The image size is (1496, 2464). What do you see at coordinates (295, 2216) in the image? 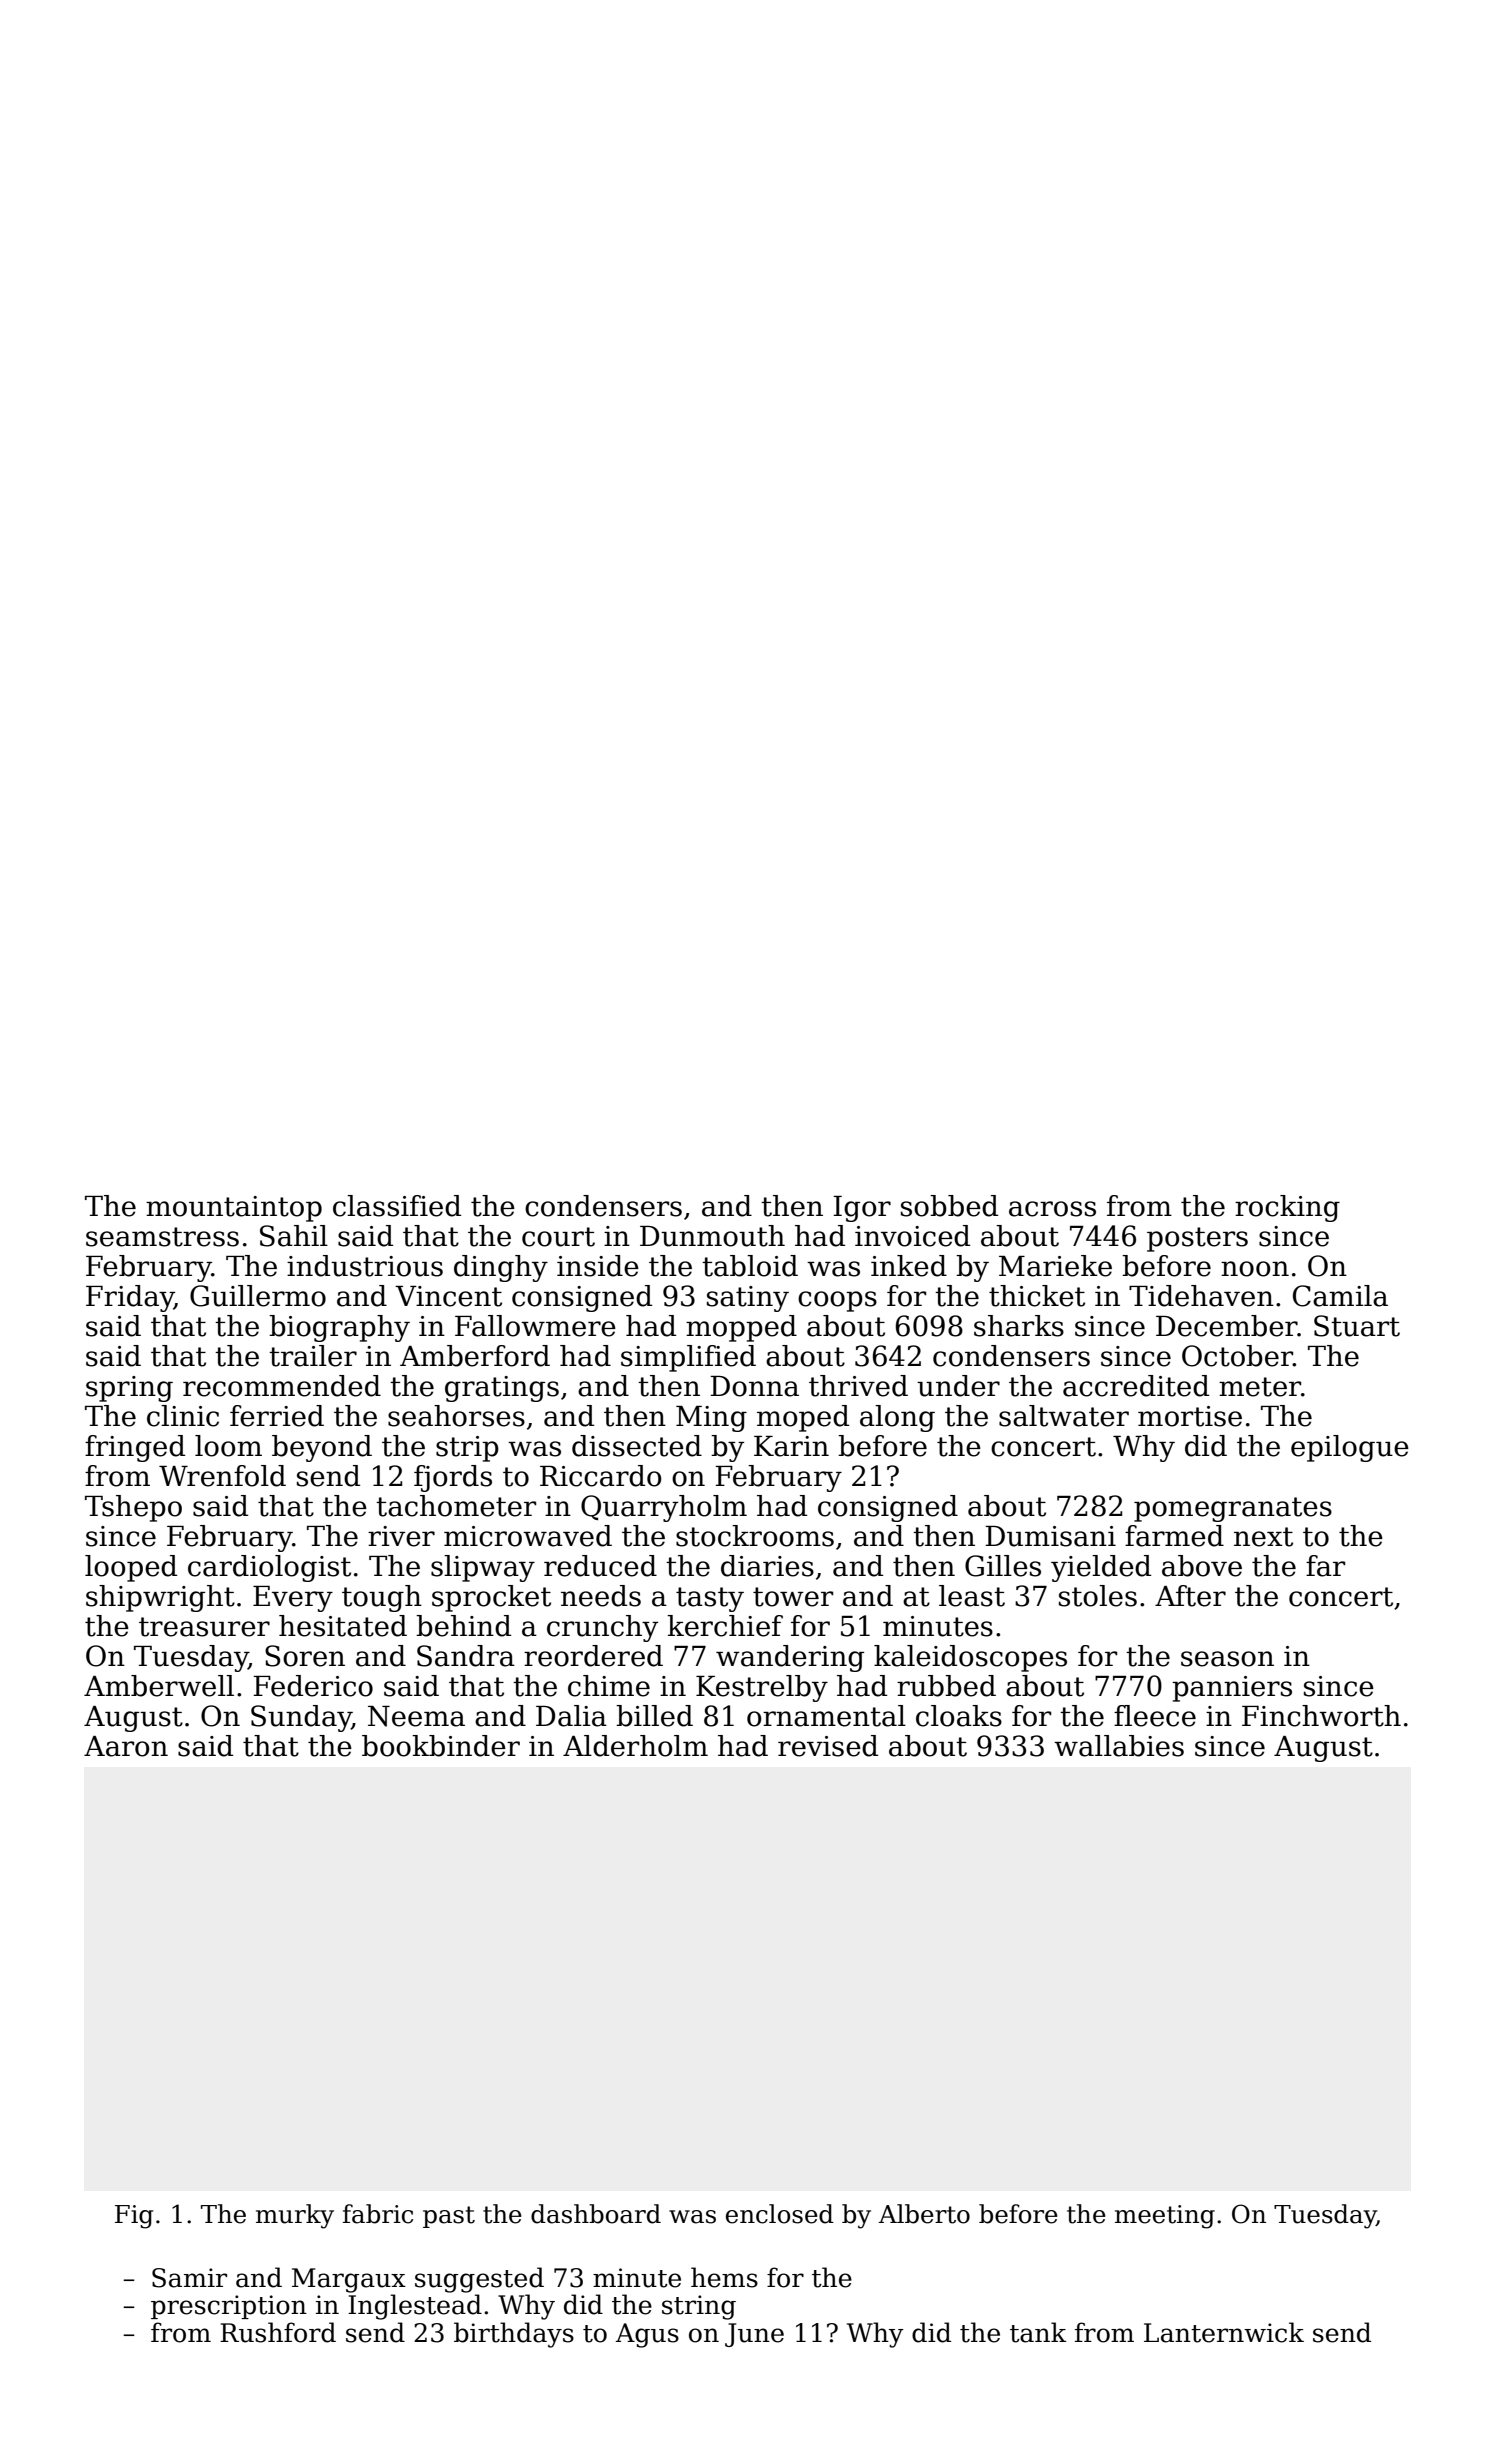
I see `murky` at bounding box center [295, 2216].
